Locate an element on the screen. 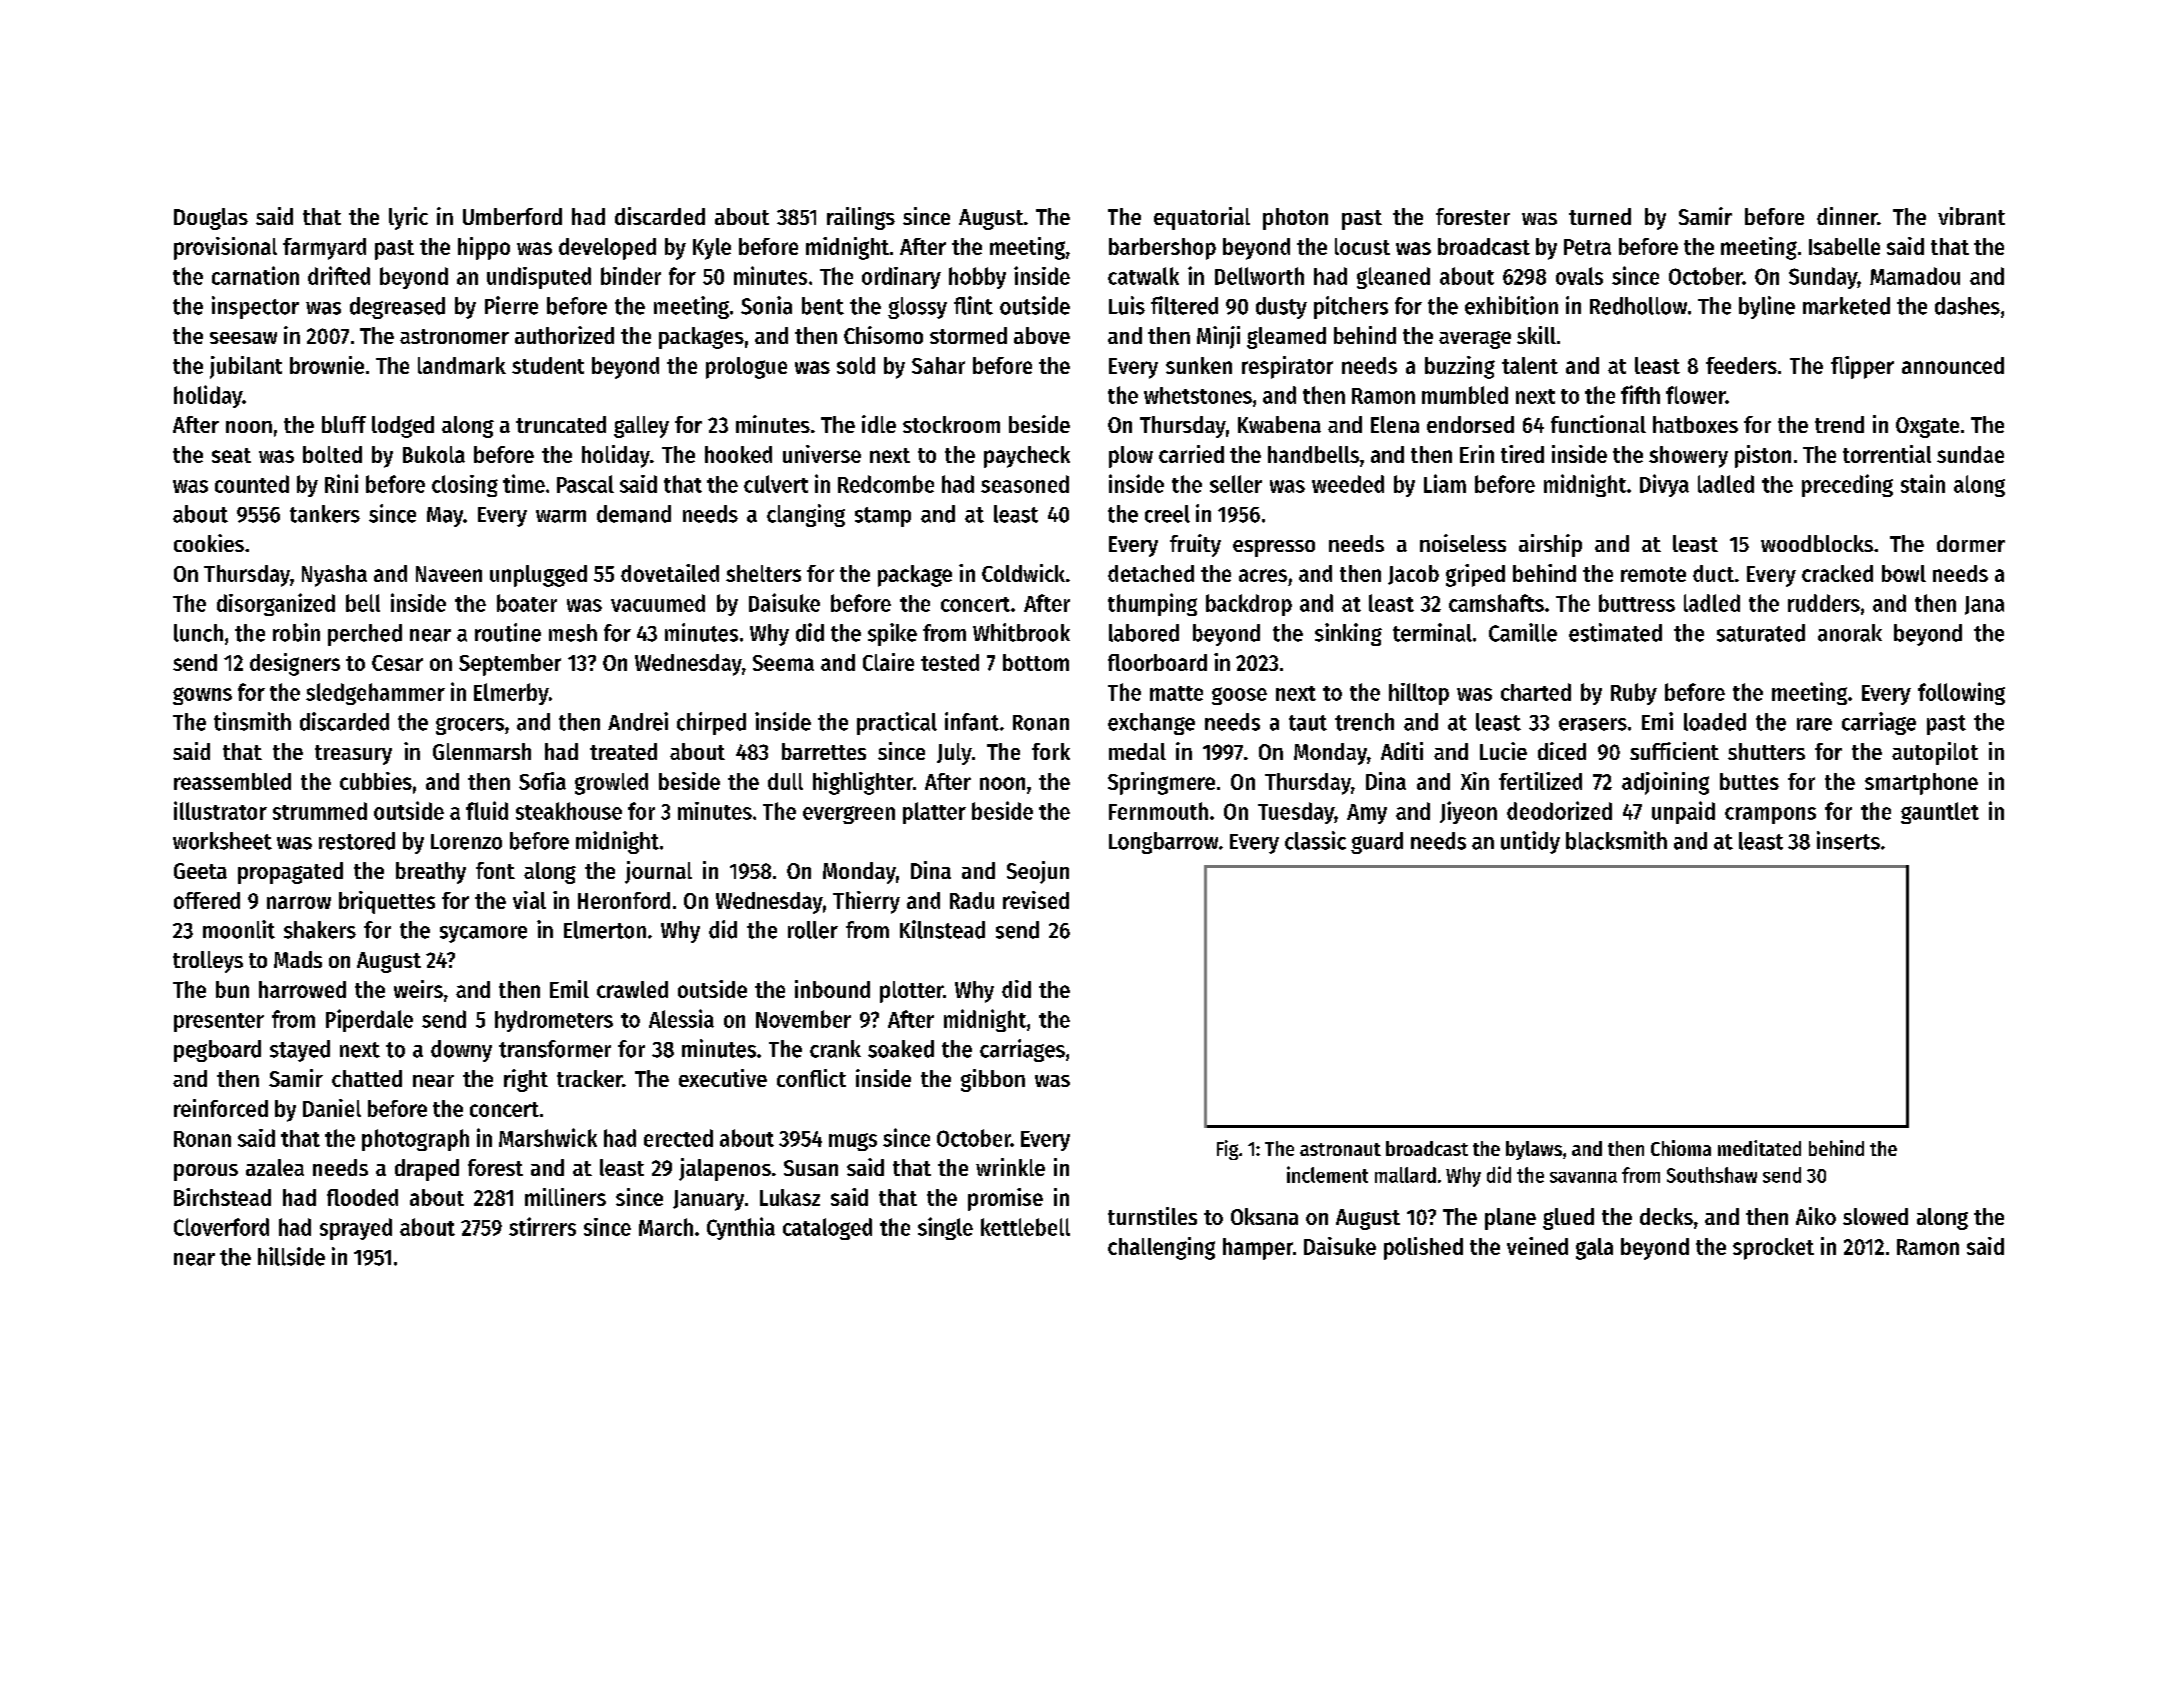  sledgehammer is located at coordinates (375, 694).
